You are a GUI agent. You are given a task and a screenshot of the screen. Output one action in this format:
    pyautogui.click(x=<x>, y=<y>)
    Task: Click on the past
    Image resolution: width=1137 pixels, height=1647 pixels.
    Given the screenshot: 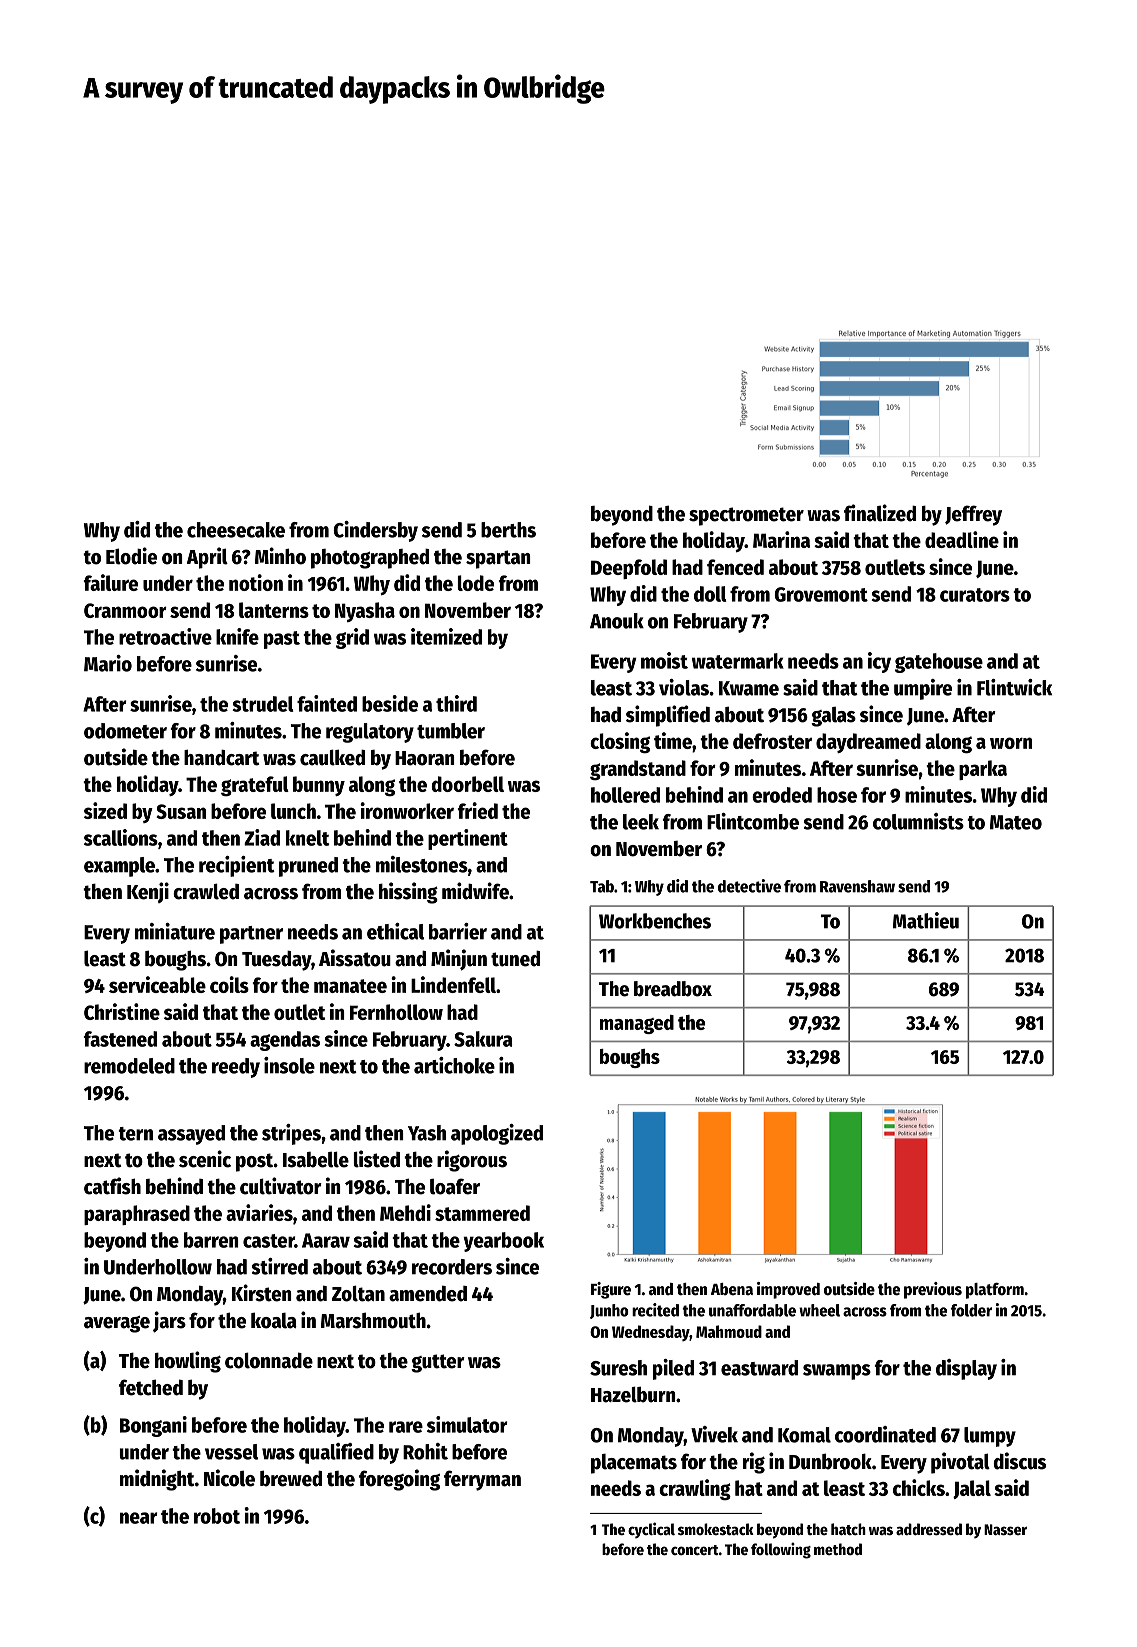 What is the action you would take?
    pyautogui.click(x=282, y=640)
